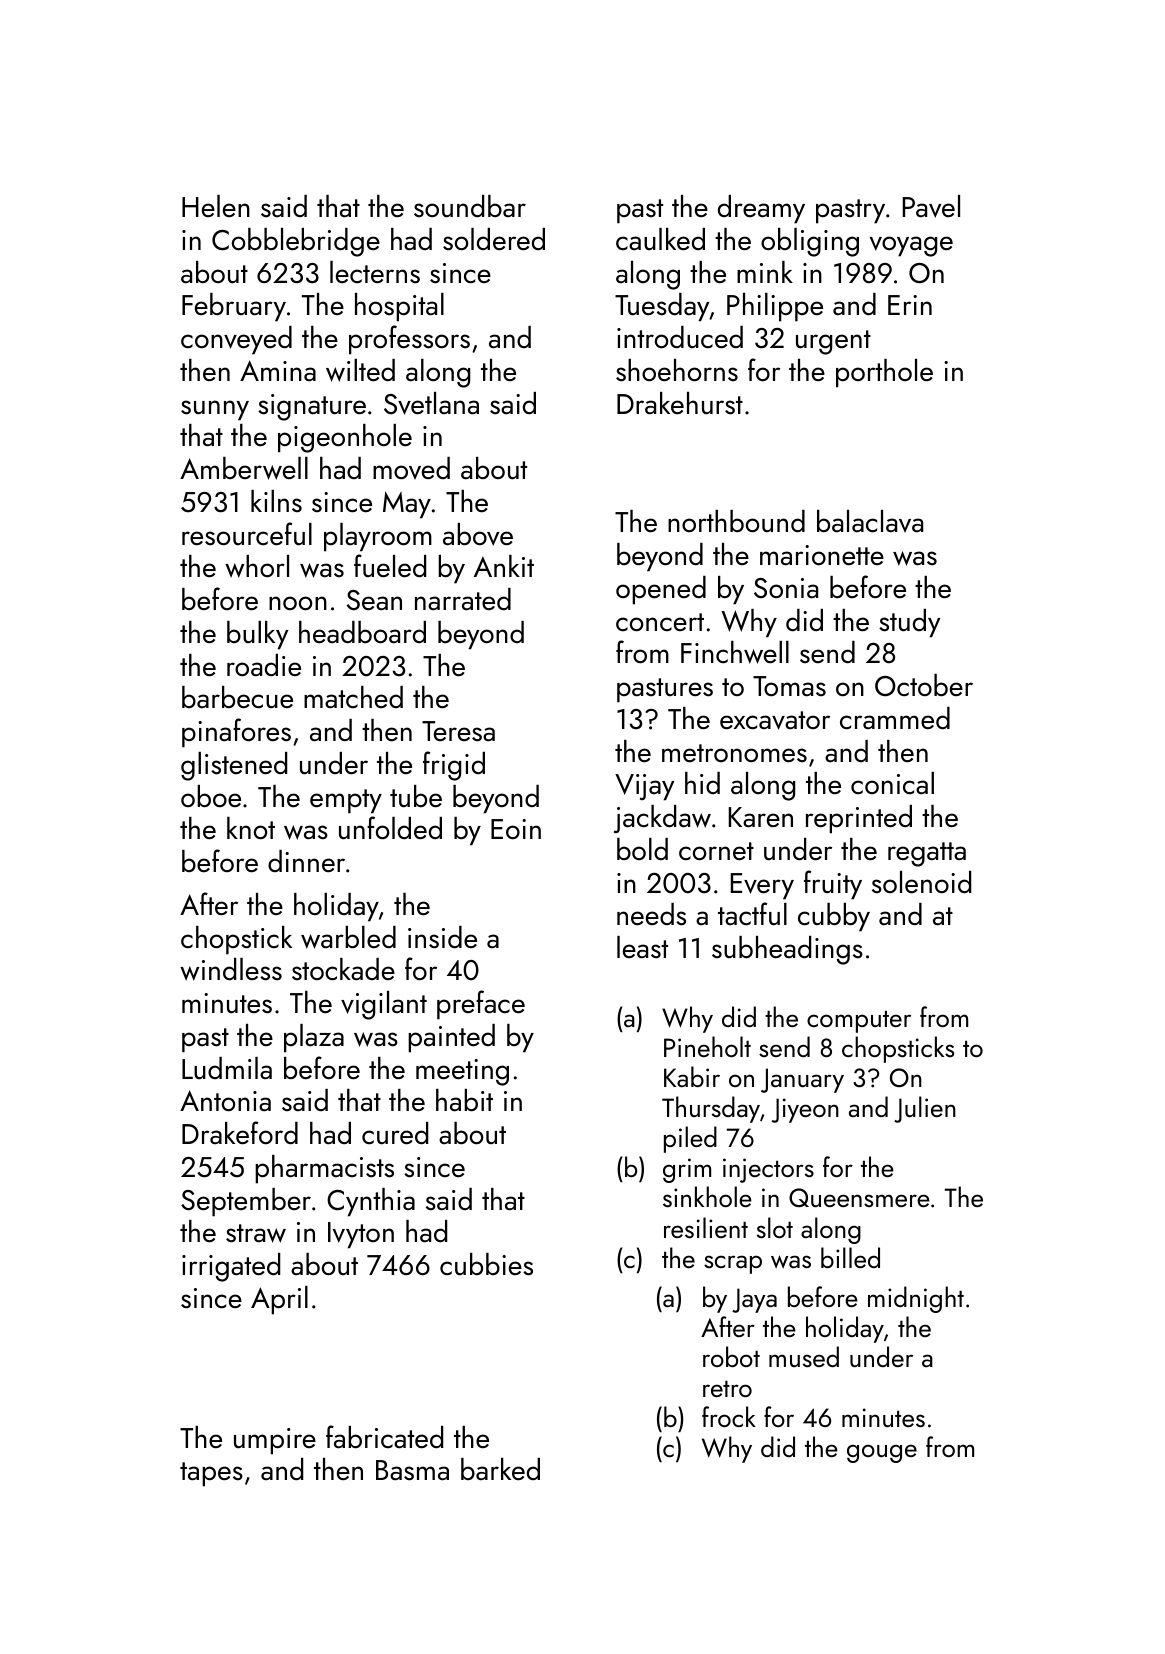 This screenshot has width=1165, height=1654. Describe the element at coordinates (478, 534) in the screenshot. I see `above` at that location.
